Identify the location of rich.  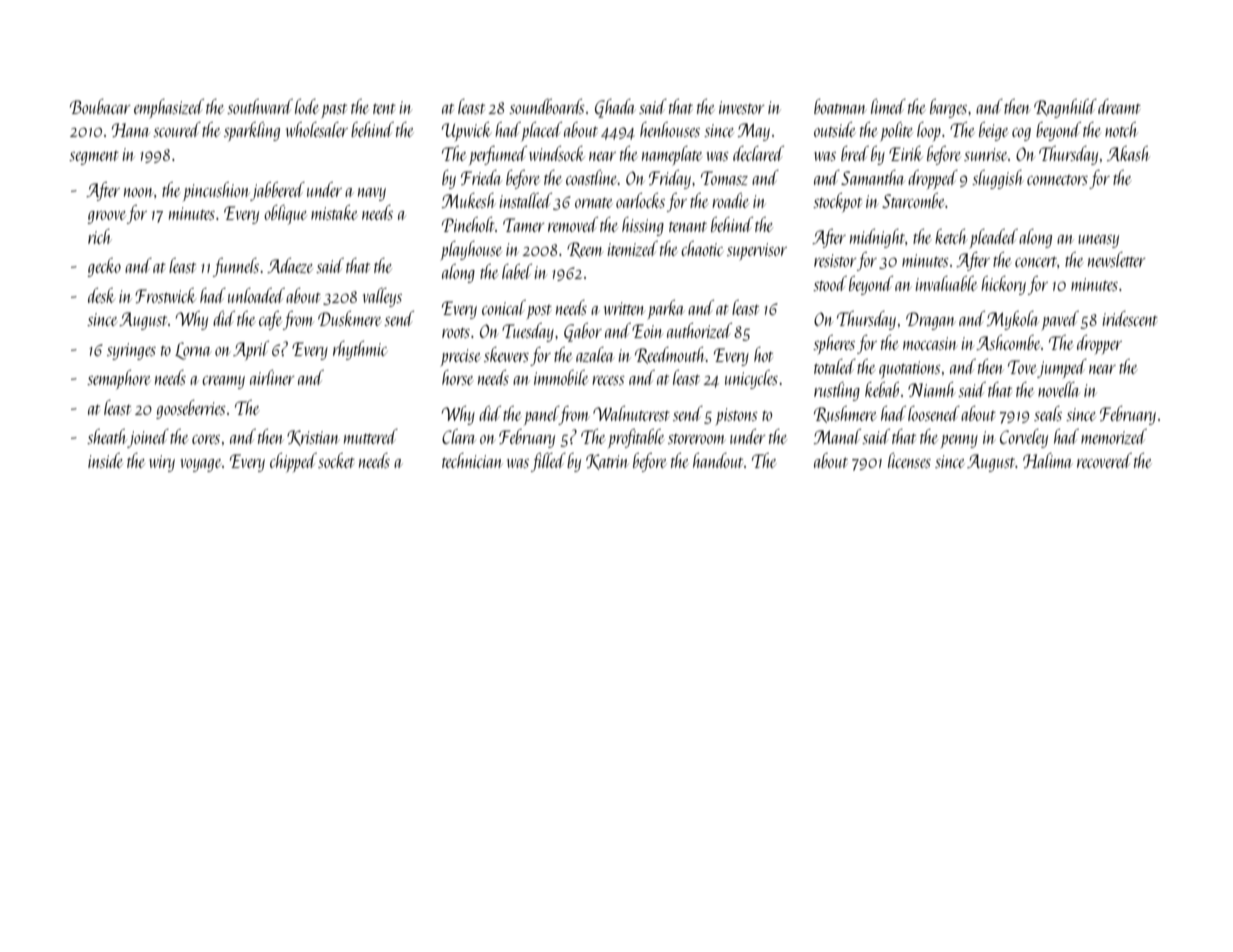
(99, 236).
